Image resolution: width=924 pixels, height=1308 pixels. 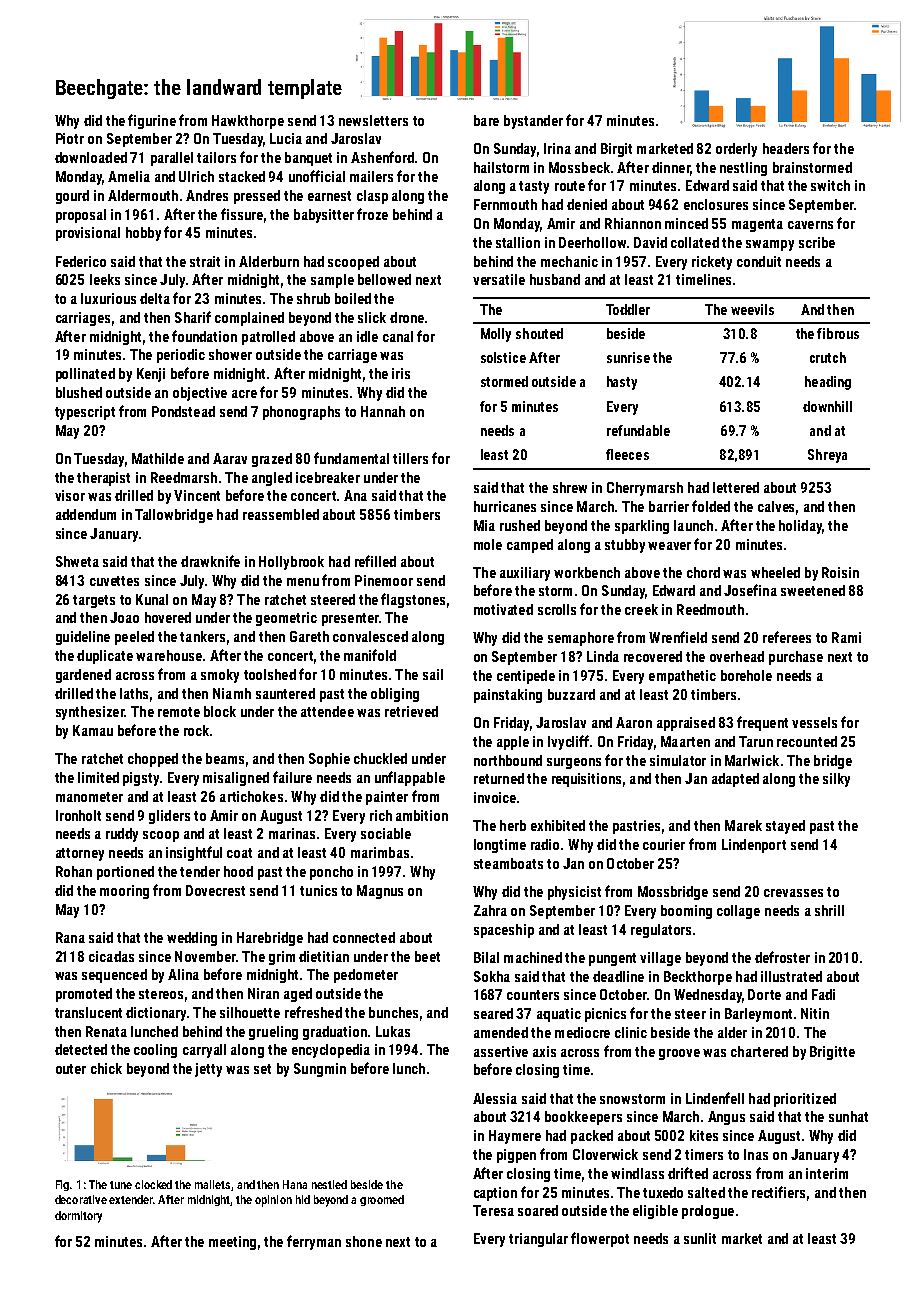 I want to click on bystander, so click(x=533, y=122).
